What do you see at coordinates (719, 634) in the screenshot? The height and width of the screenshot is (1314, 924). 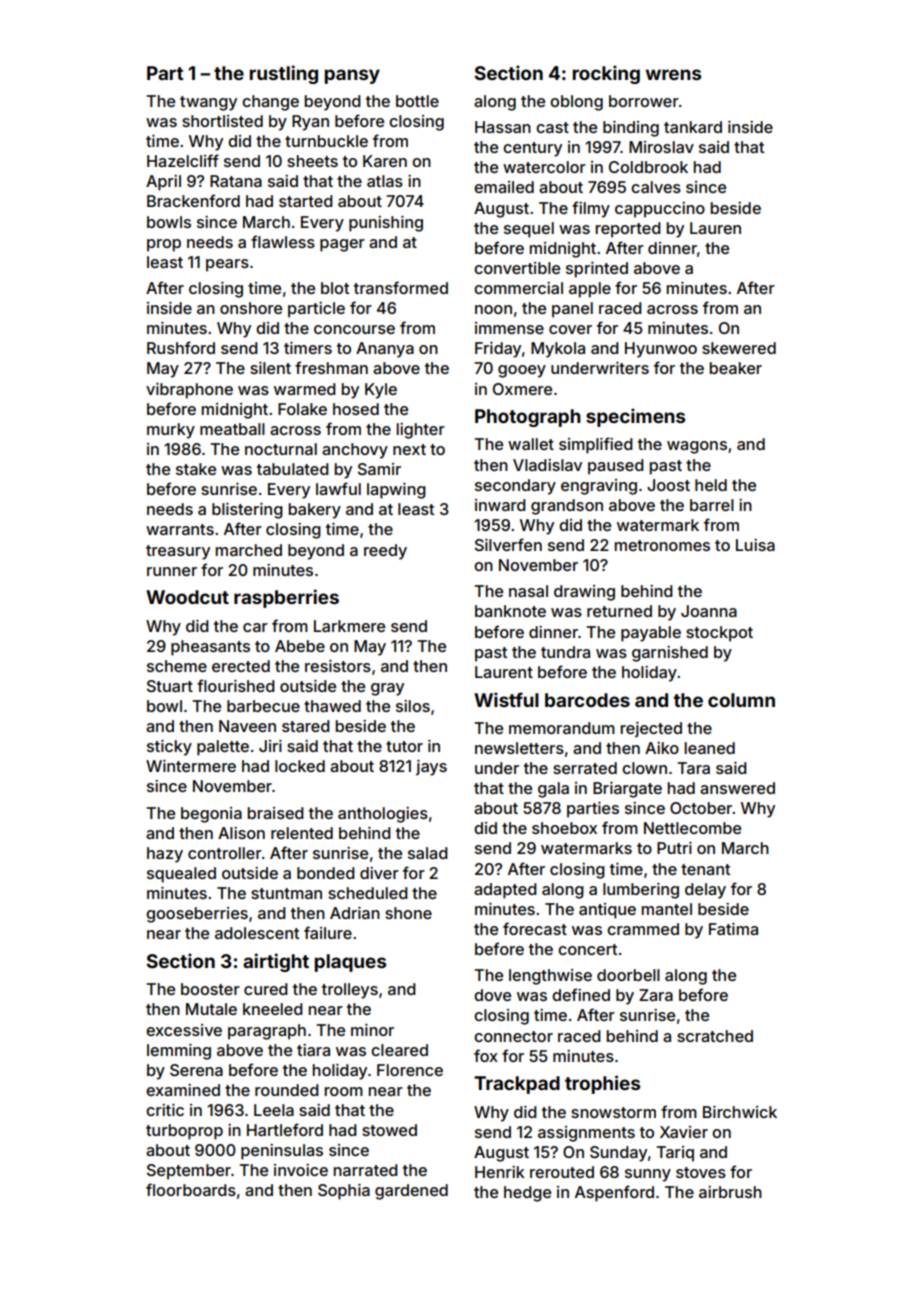 I see `stockpot` at bounding box center [719, 634].
